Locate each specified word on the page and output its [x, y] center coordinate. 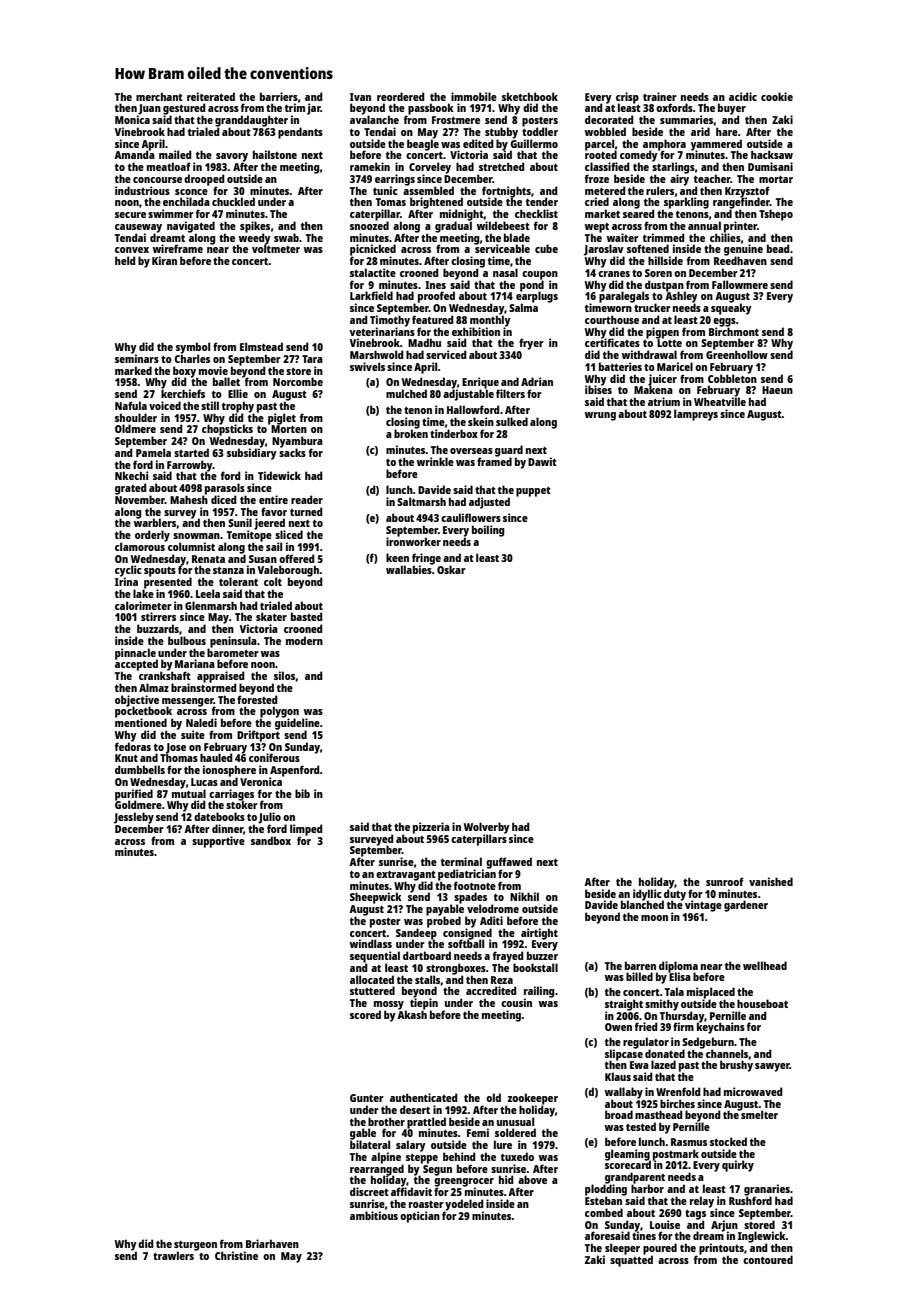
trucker [652, 307]
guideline [297, 724]
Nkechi [131, 475]
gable [363, 1134]
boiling [488, 531]
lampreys [696, 415]
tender [542, 201]
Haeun [777, 390]
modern [304, 640]
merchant [159, 96]
